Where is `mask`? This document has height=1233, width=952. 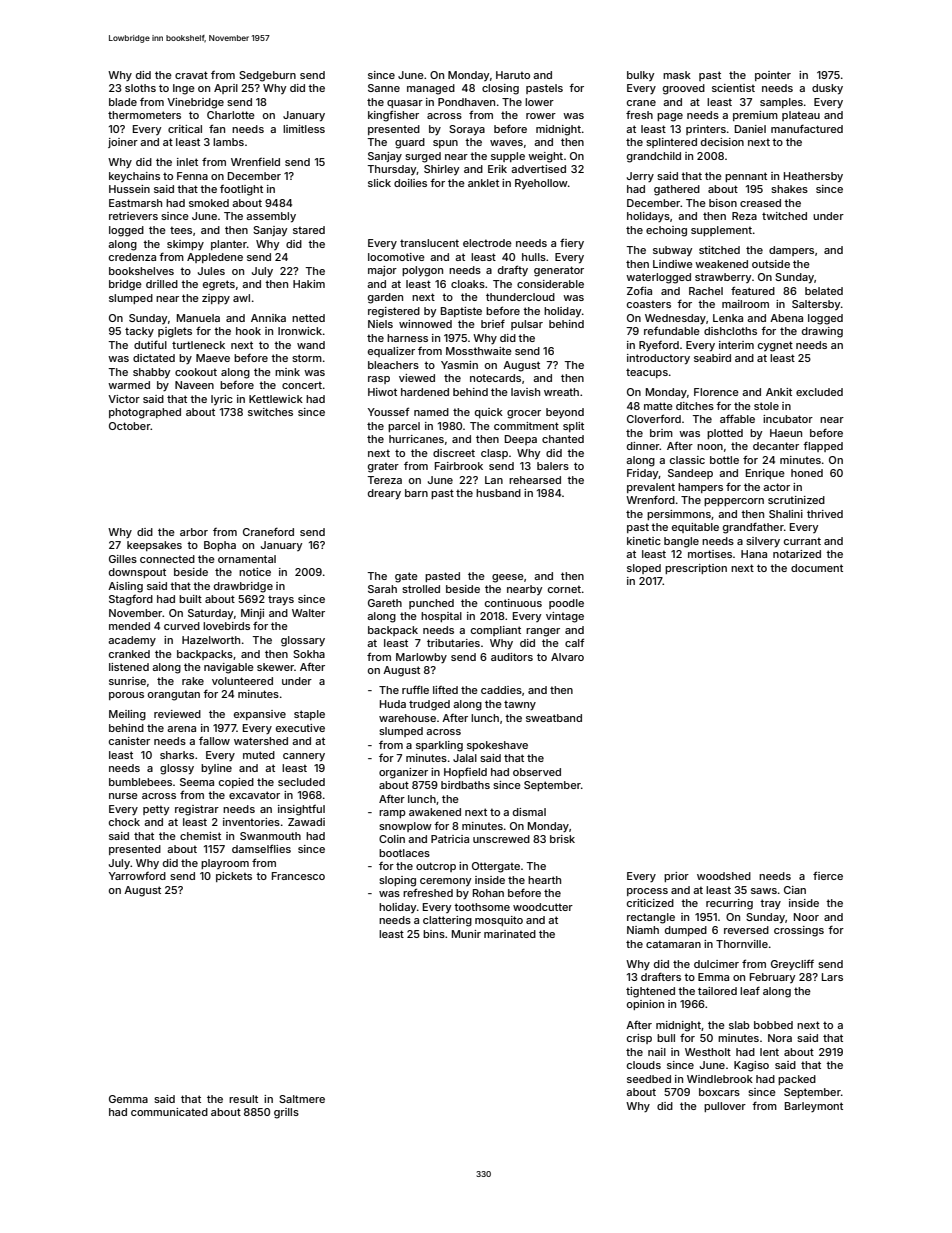 mask is located at coordinates (677, 75).
